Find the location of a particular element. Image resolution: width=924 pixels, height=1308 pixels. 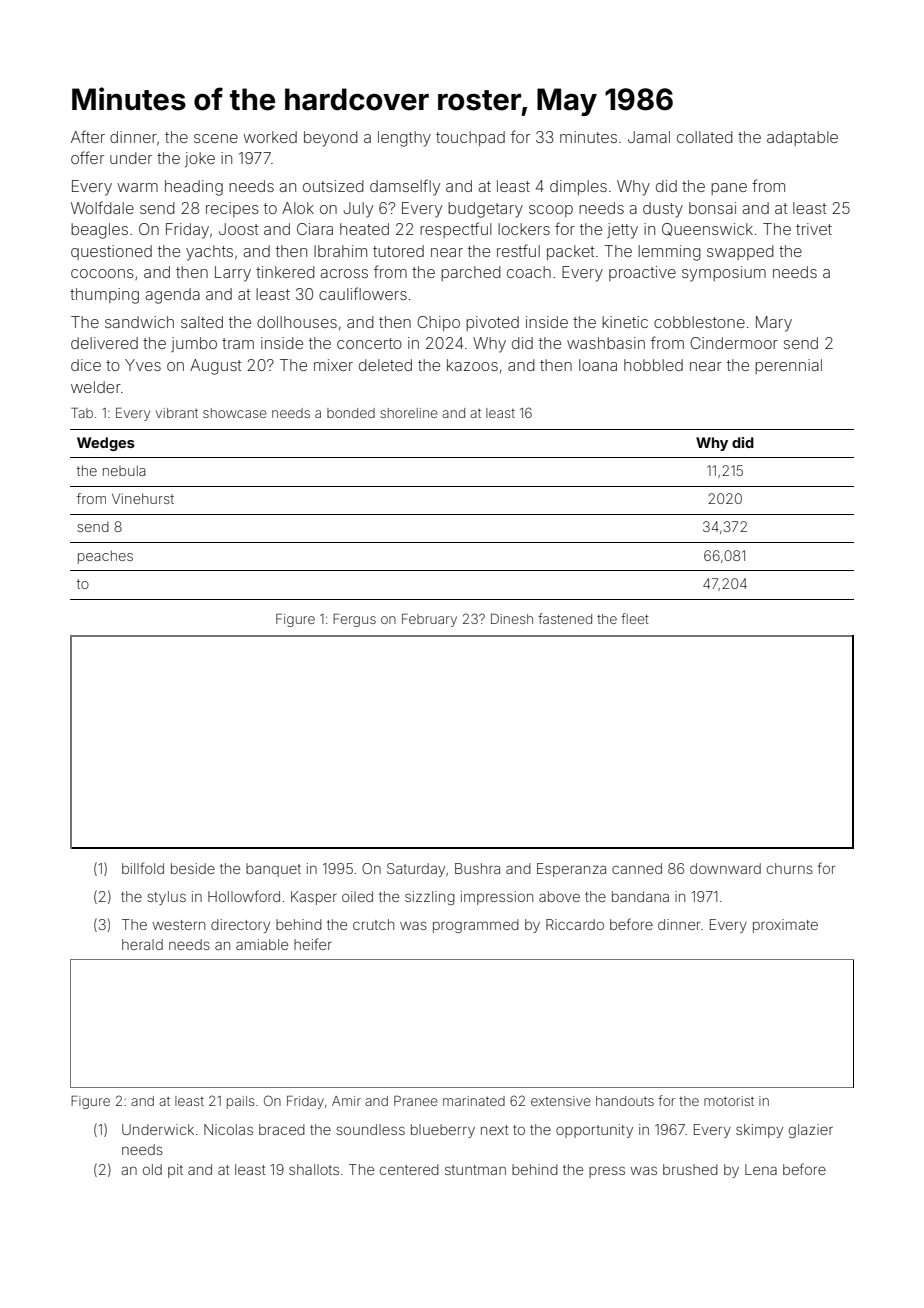

peaches is located at coordinates (105, 557).
